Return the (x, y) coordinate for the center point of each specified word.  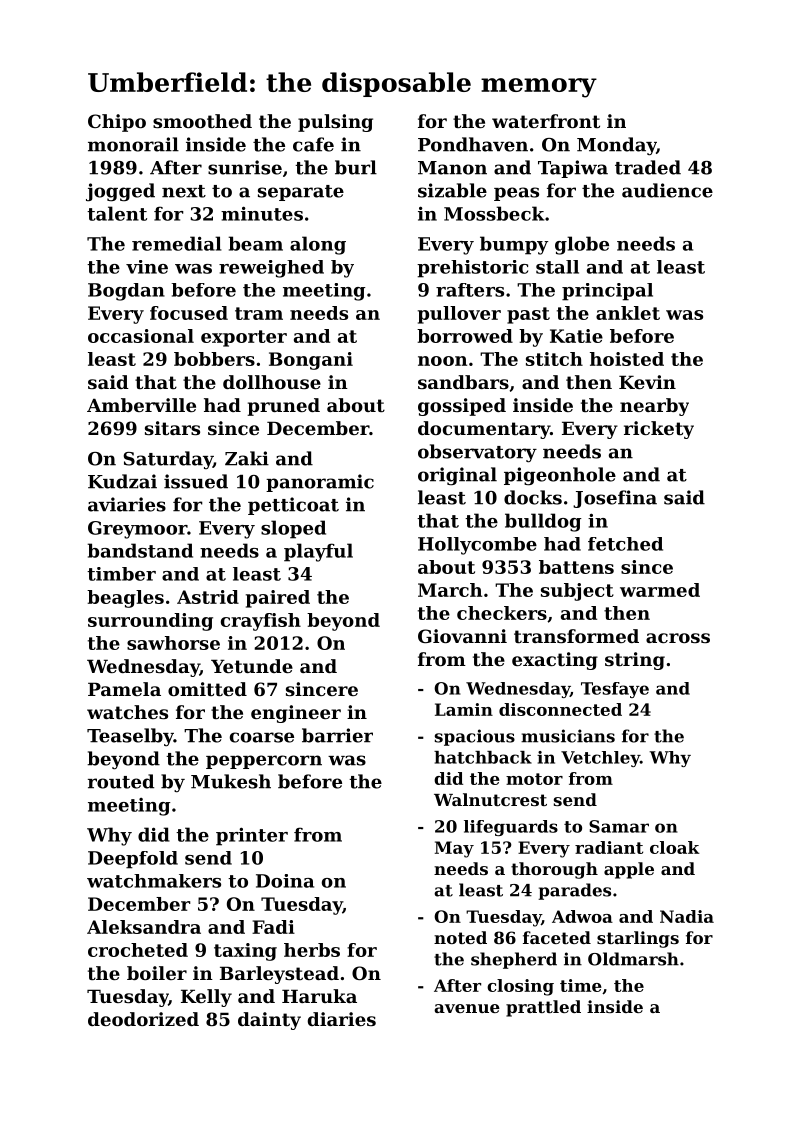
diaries (342, 1019)
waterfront (546, 121)
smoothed (202, 121)
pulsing (335, 123)
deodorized (143, 1019)
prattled (543, 1008)
